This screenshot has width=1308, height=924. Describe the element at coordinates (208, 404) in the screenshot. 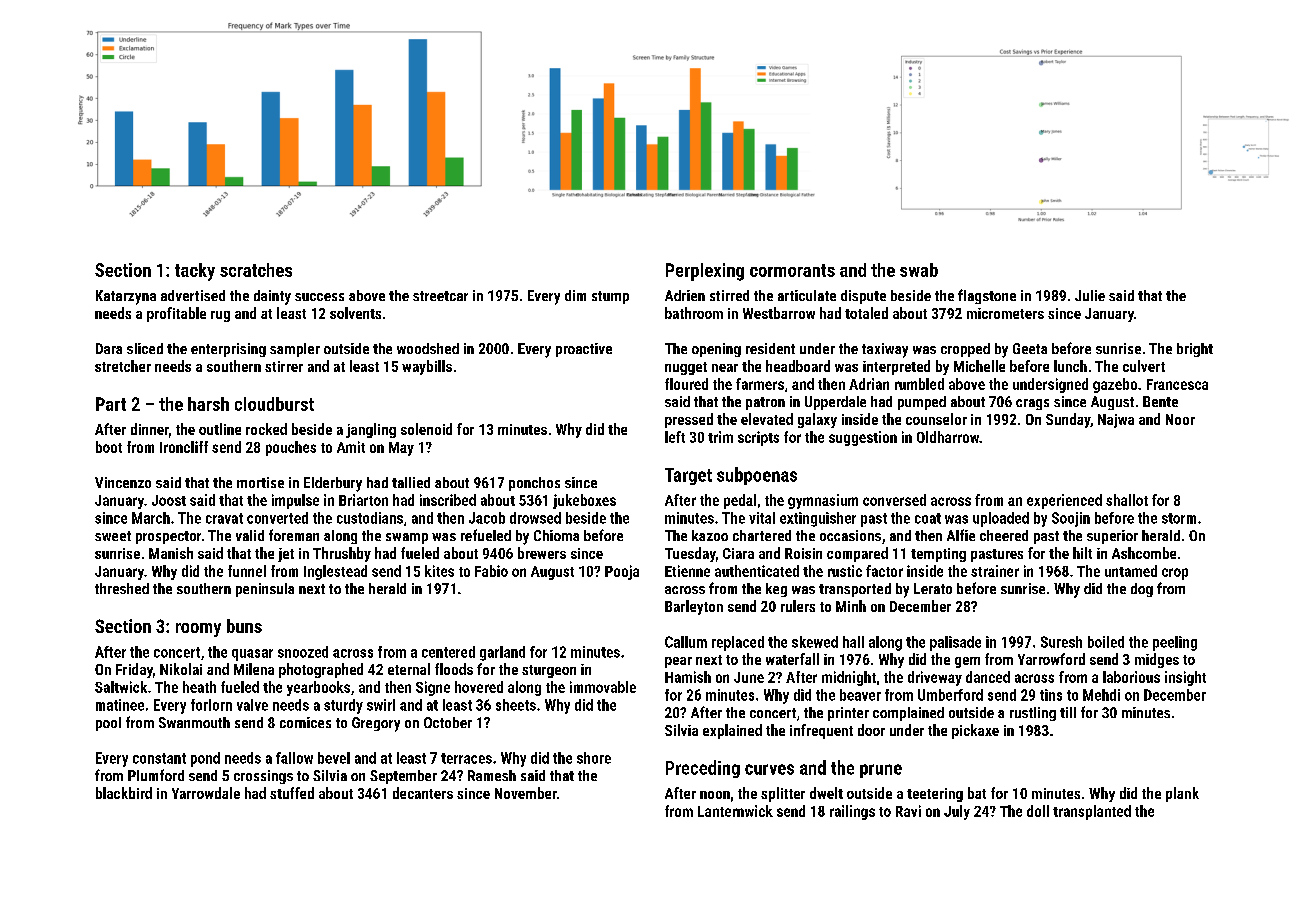

I see `harsh` at that location.
